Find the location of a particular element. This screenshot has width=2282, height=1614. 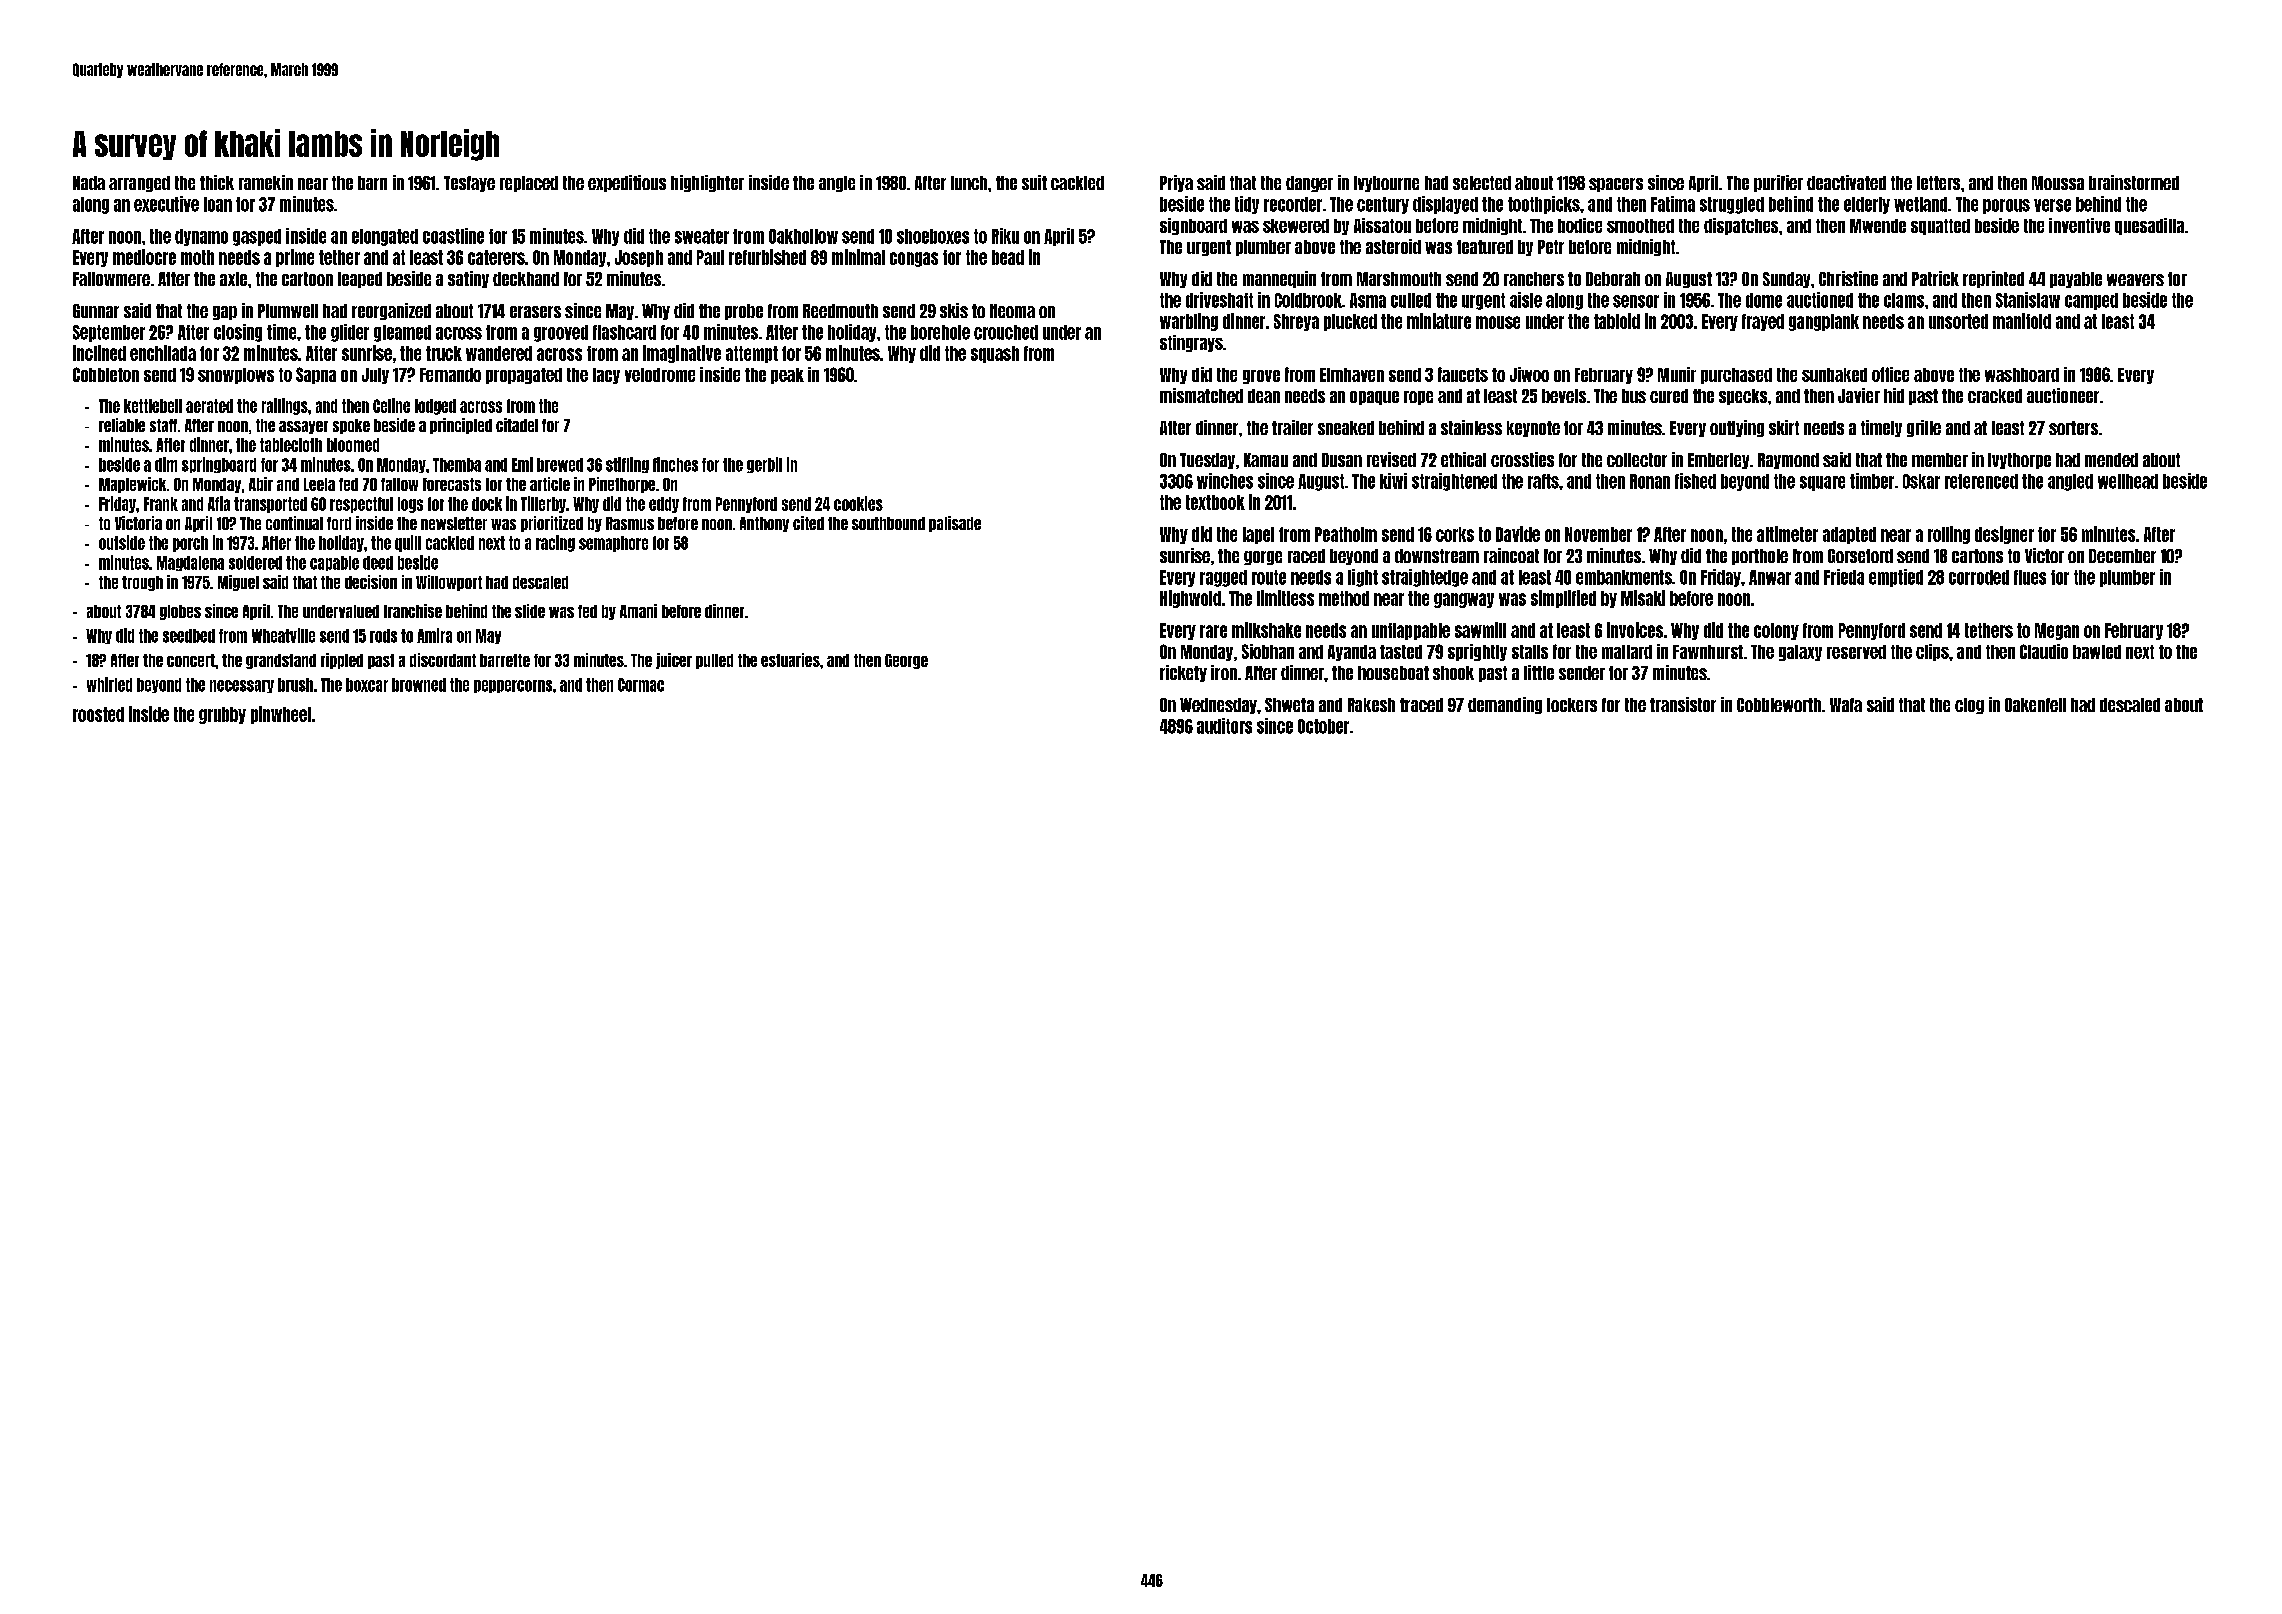

December is located at coordinates (2122, 556).
